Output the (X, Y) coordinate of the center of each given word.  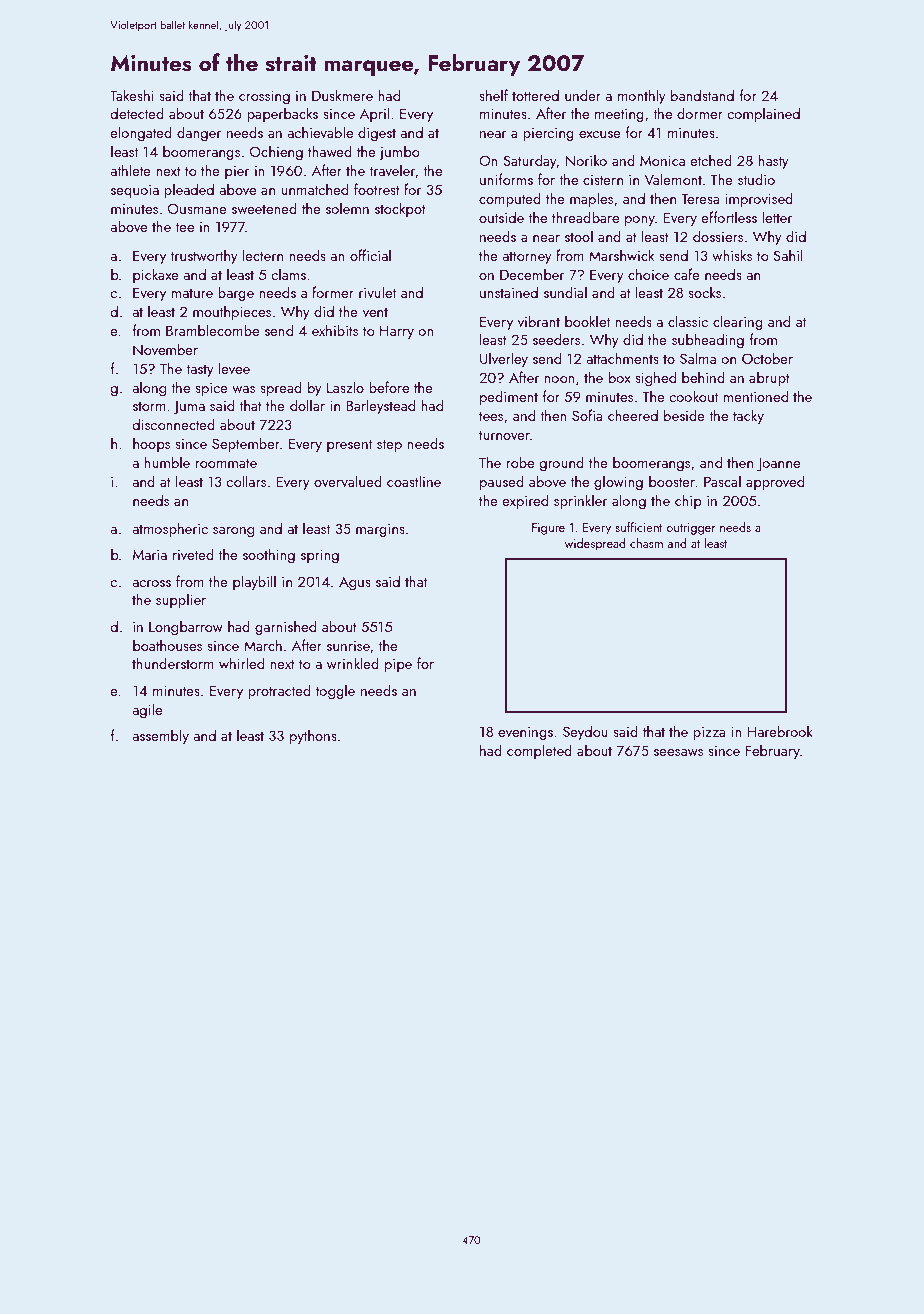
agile (147, 710)
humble (167, 462)
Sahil (788, 255)
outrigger (691, 529)
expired (525, 501)
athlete (130, 170)
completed (539, 751)
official (370, 255)
